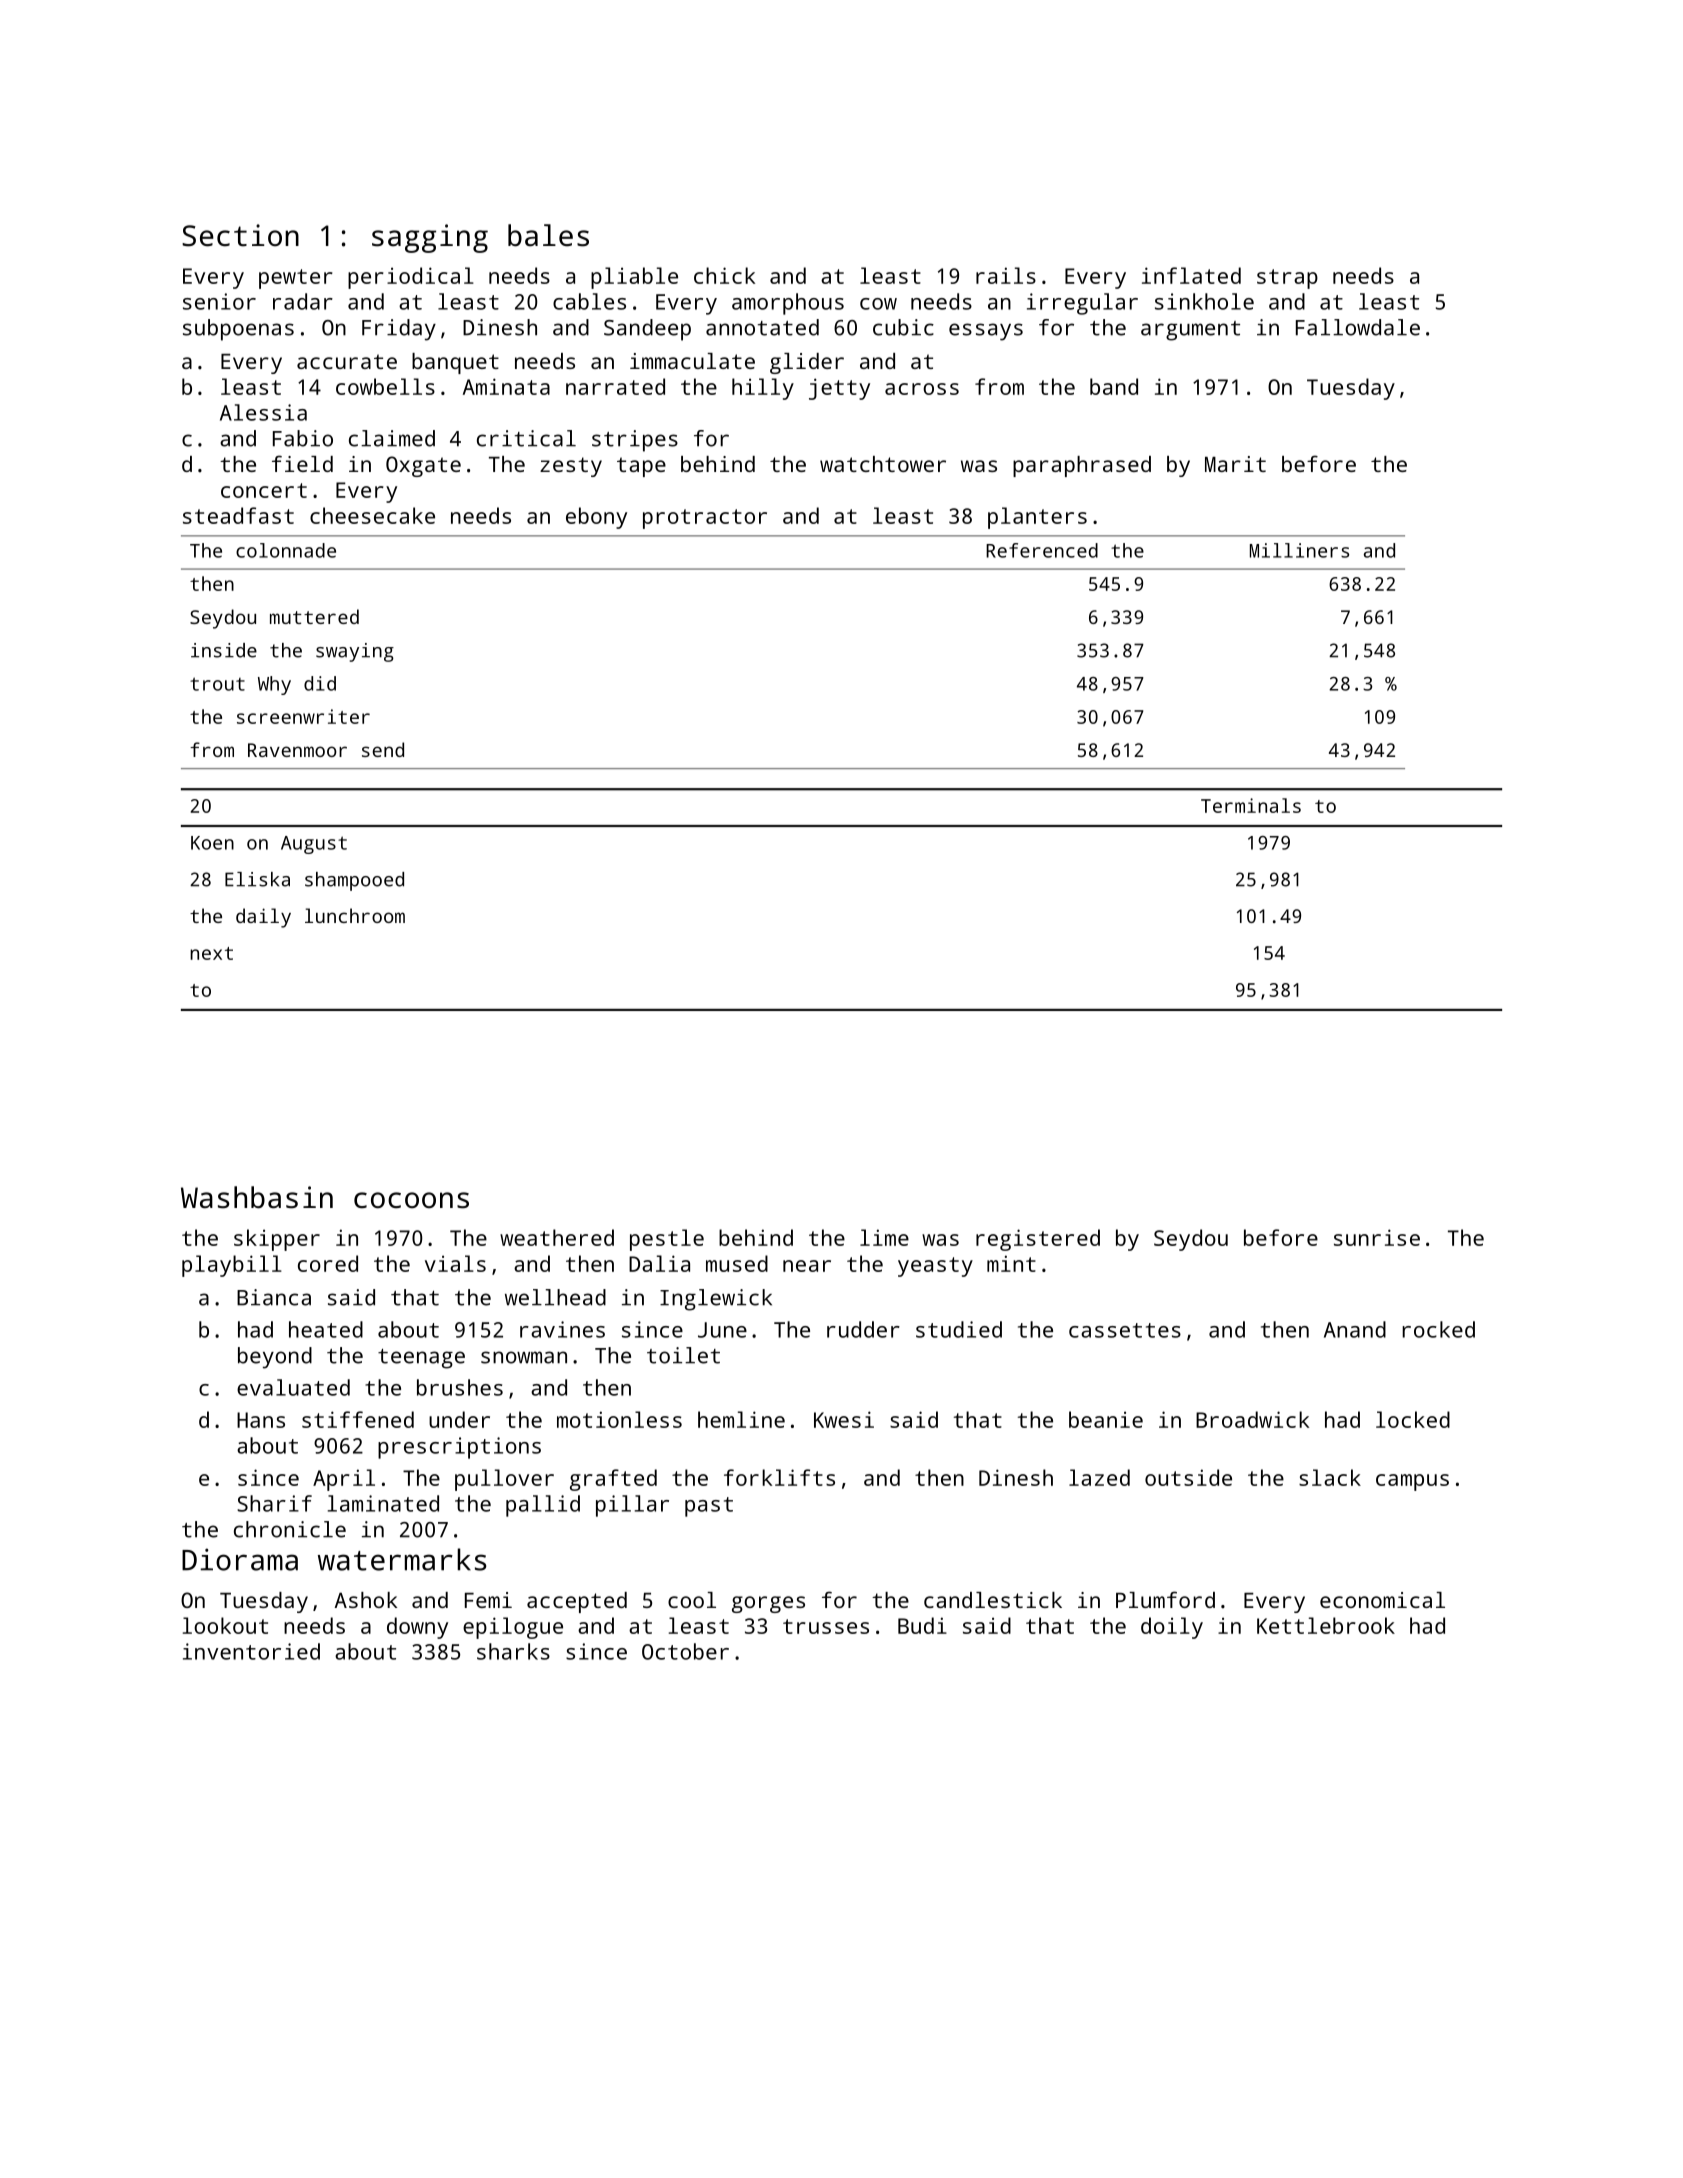  What do you see at coordinates (354, 881) in the screenshot?
I see `shampooed` at bounding box center [354, 881].
